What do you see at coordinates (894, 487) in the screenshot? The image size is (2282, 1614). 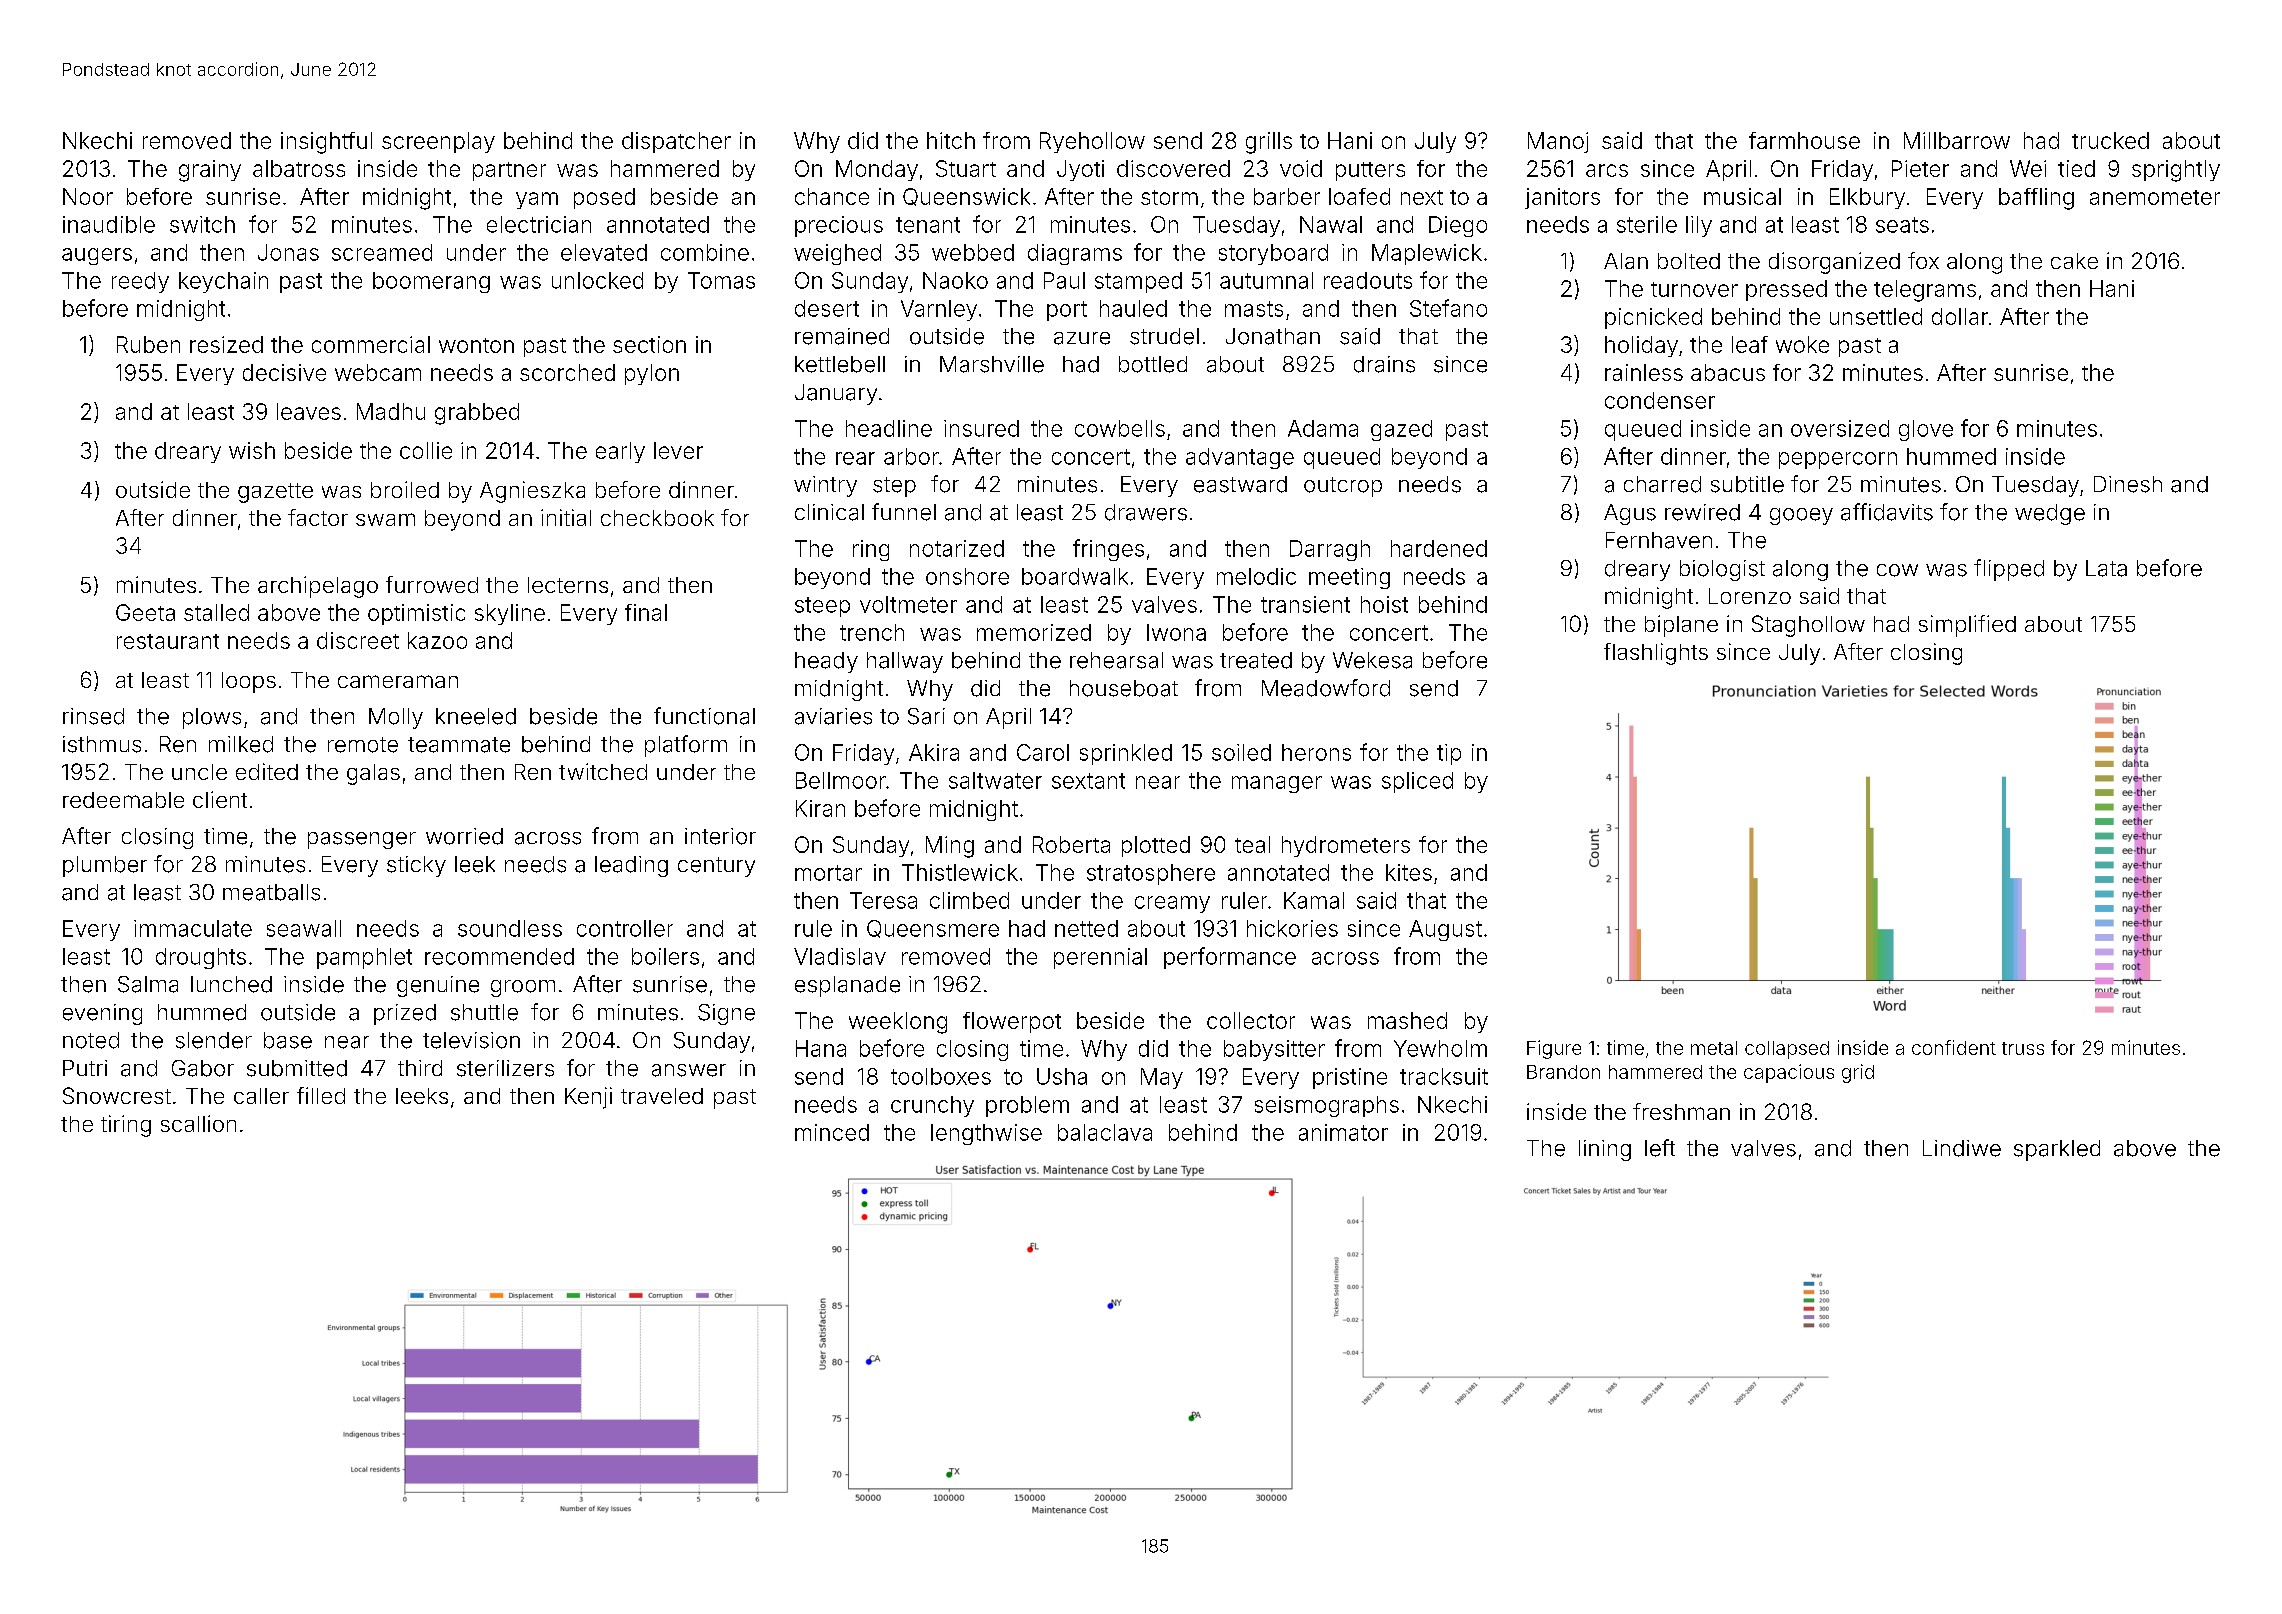 I see `step` at bounding box center [894, 487].
